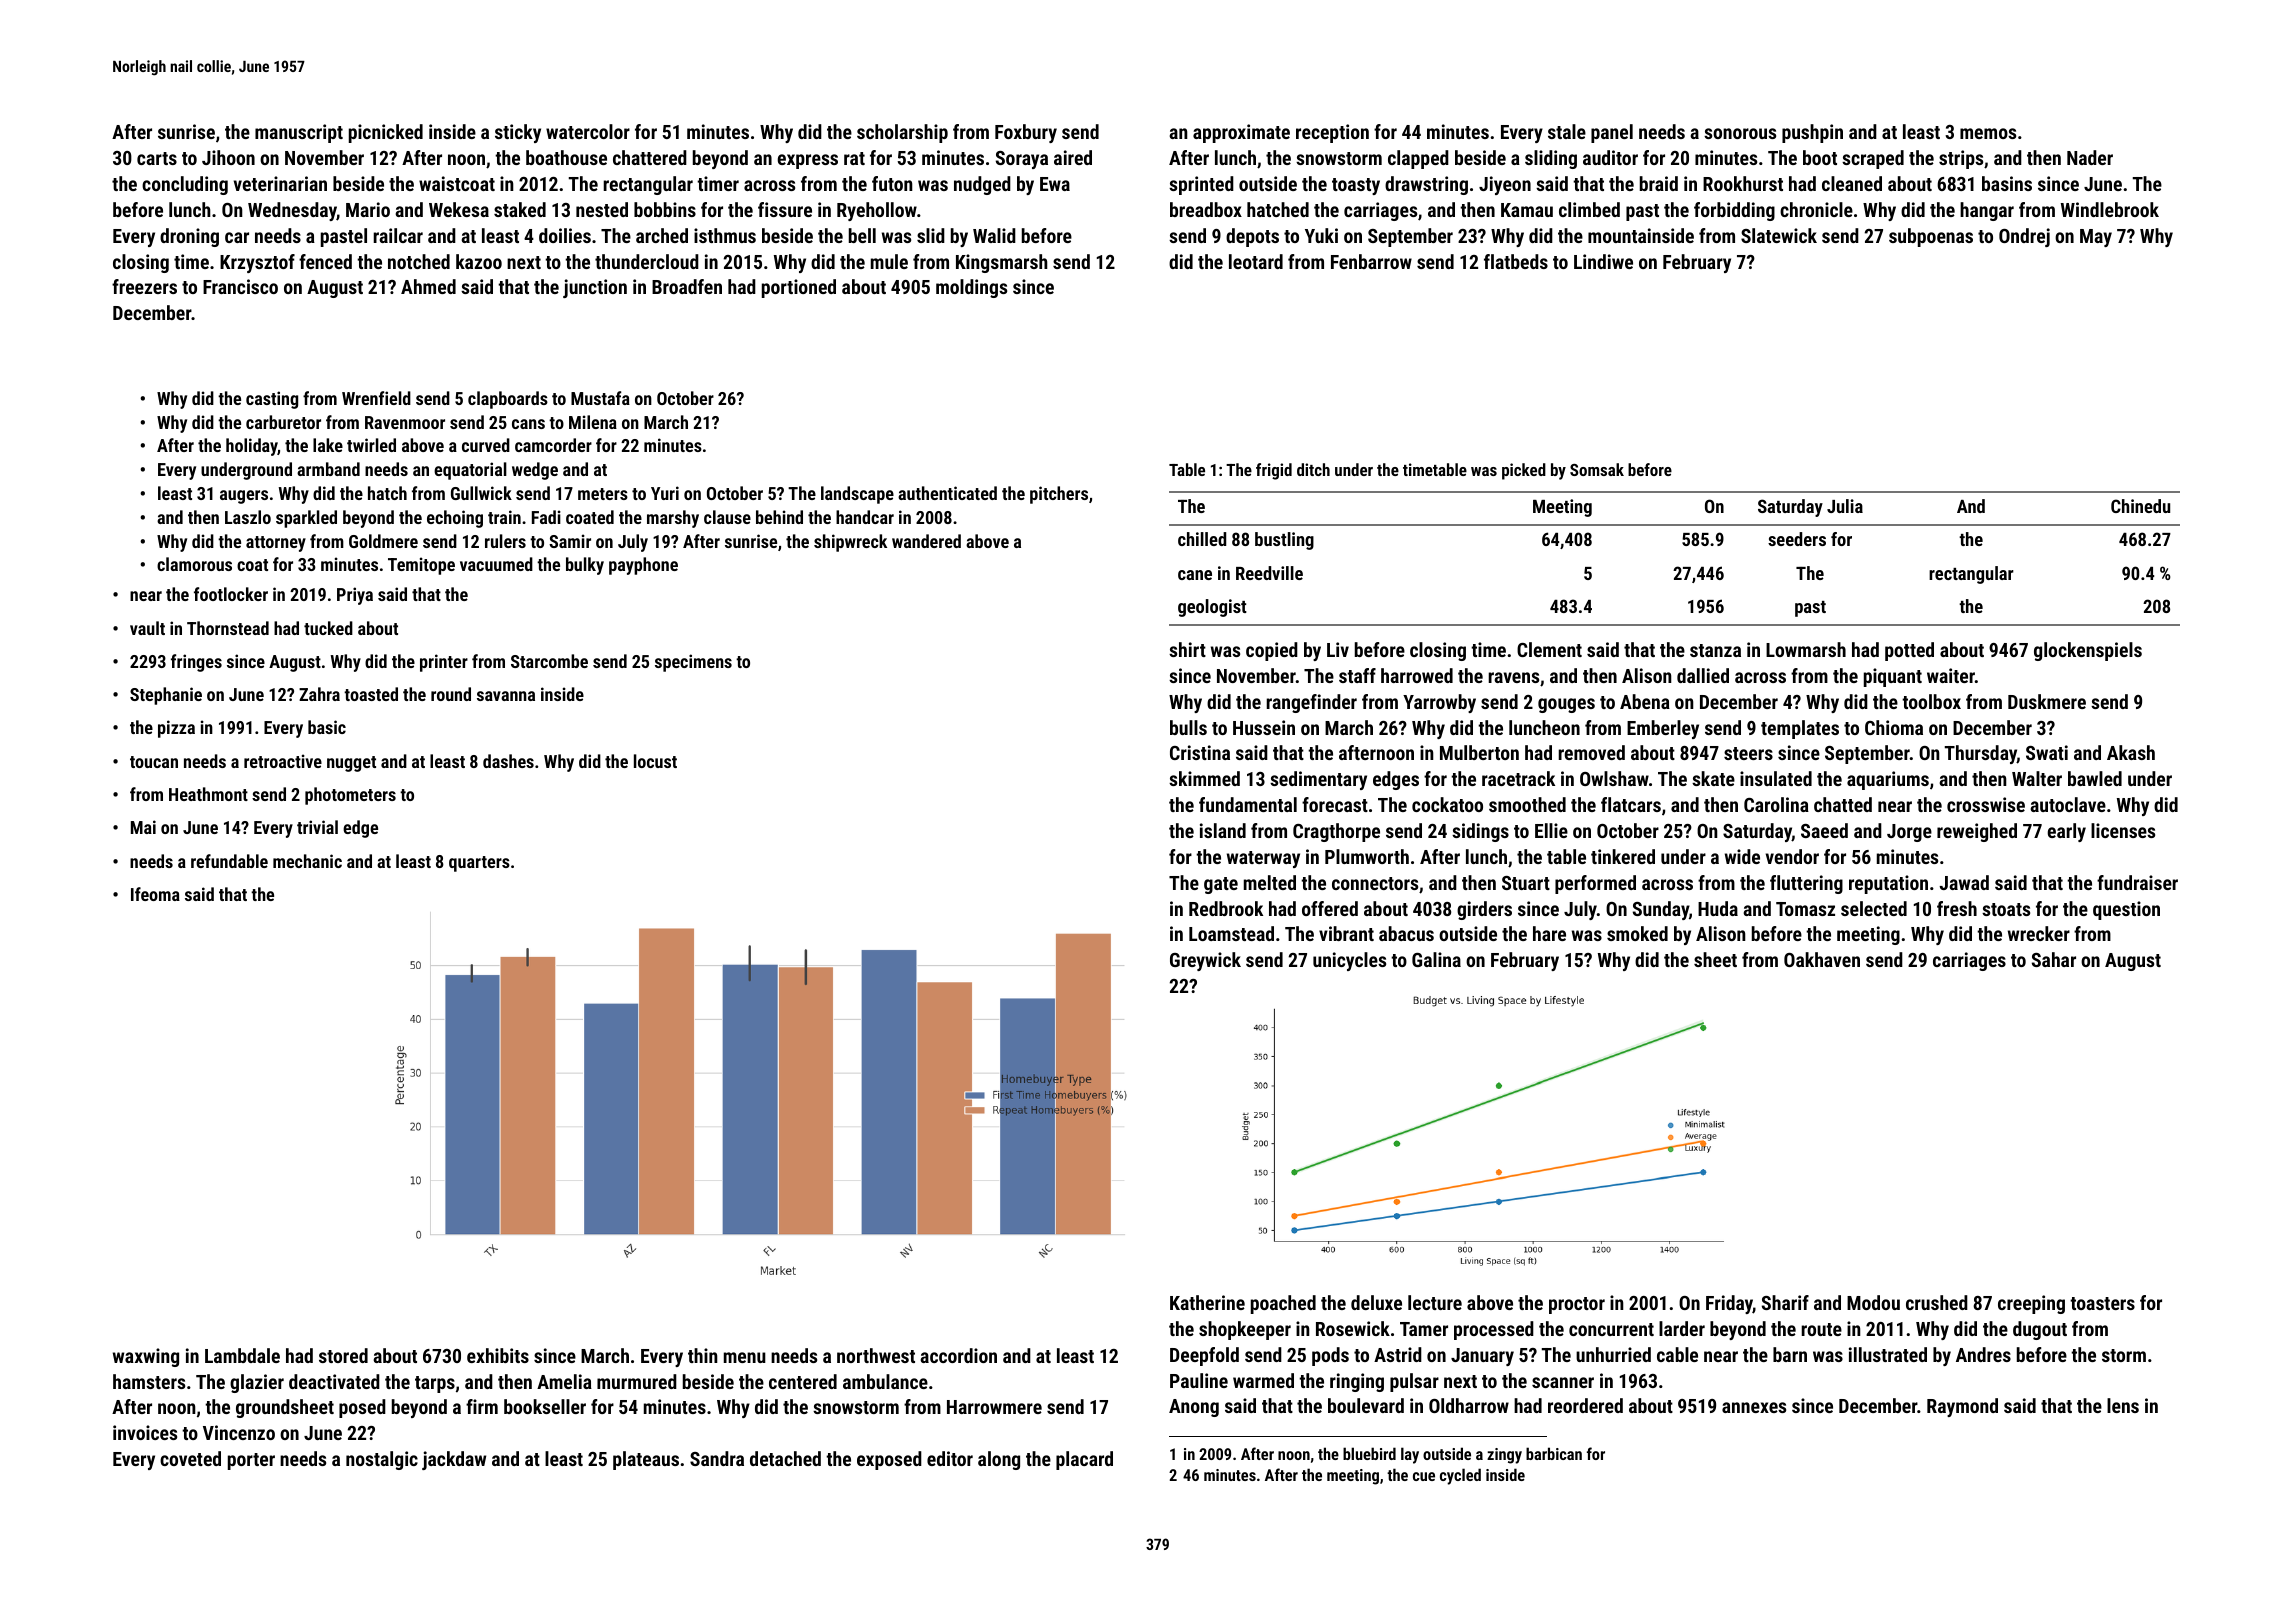 The image size is (2292, 1620). What do you see at coordinates (194, 564) in the image?
I see `clamorous` at bounding box center [194, 564].
